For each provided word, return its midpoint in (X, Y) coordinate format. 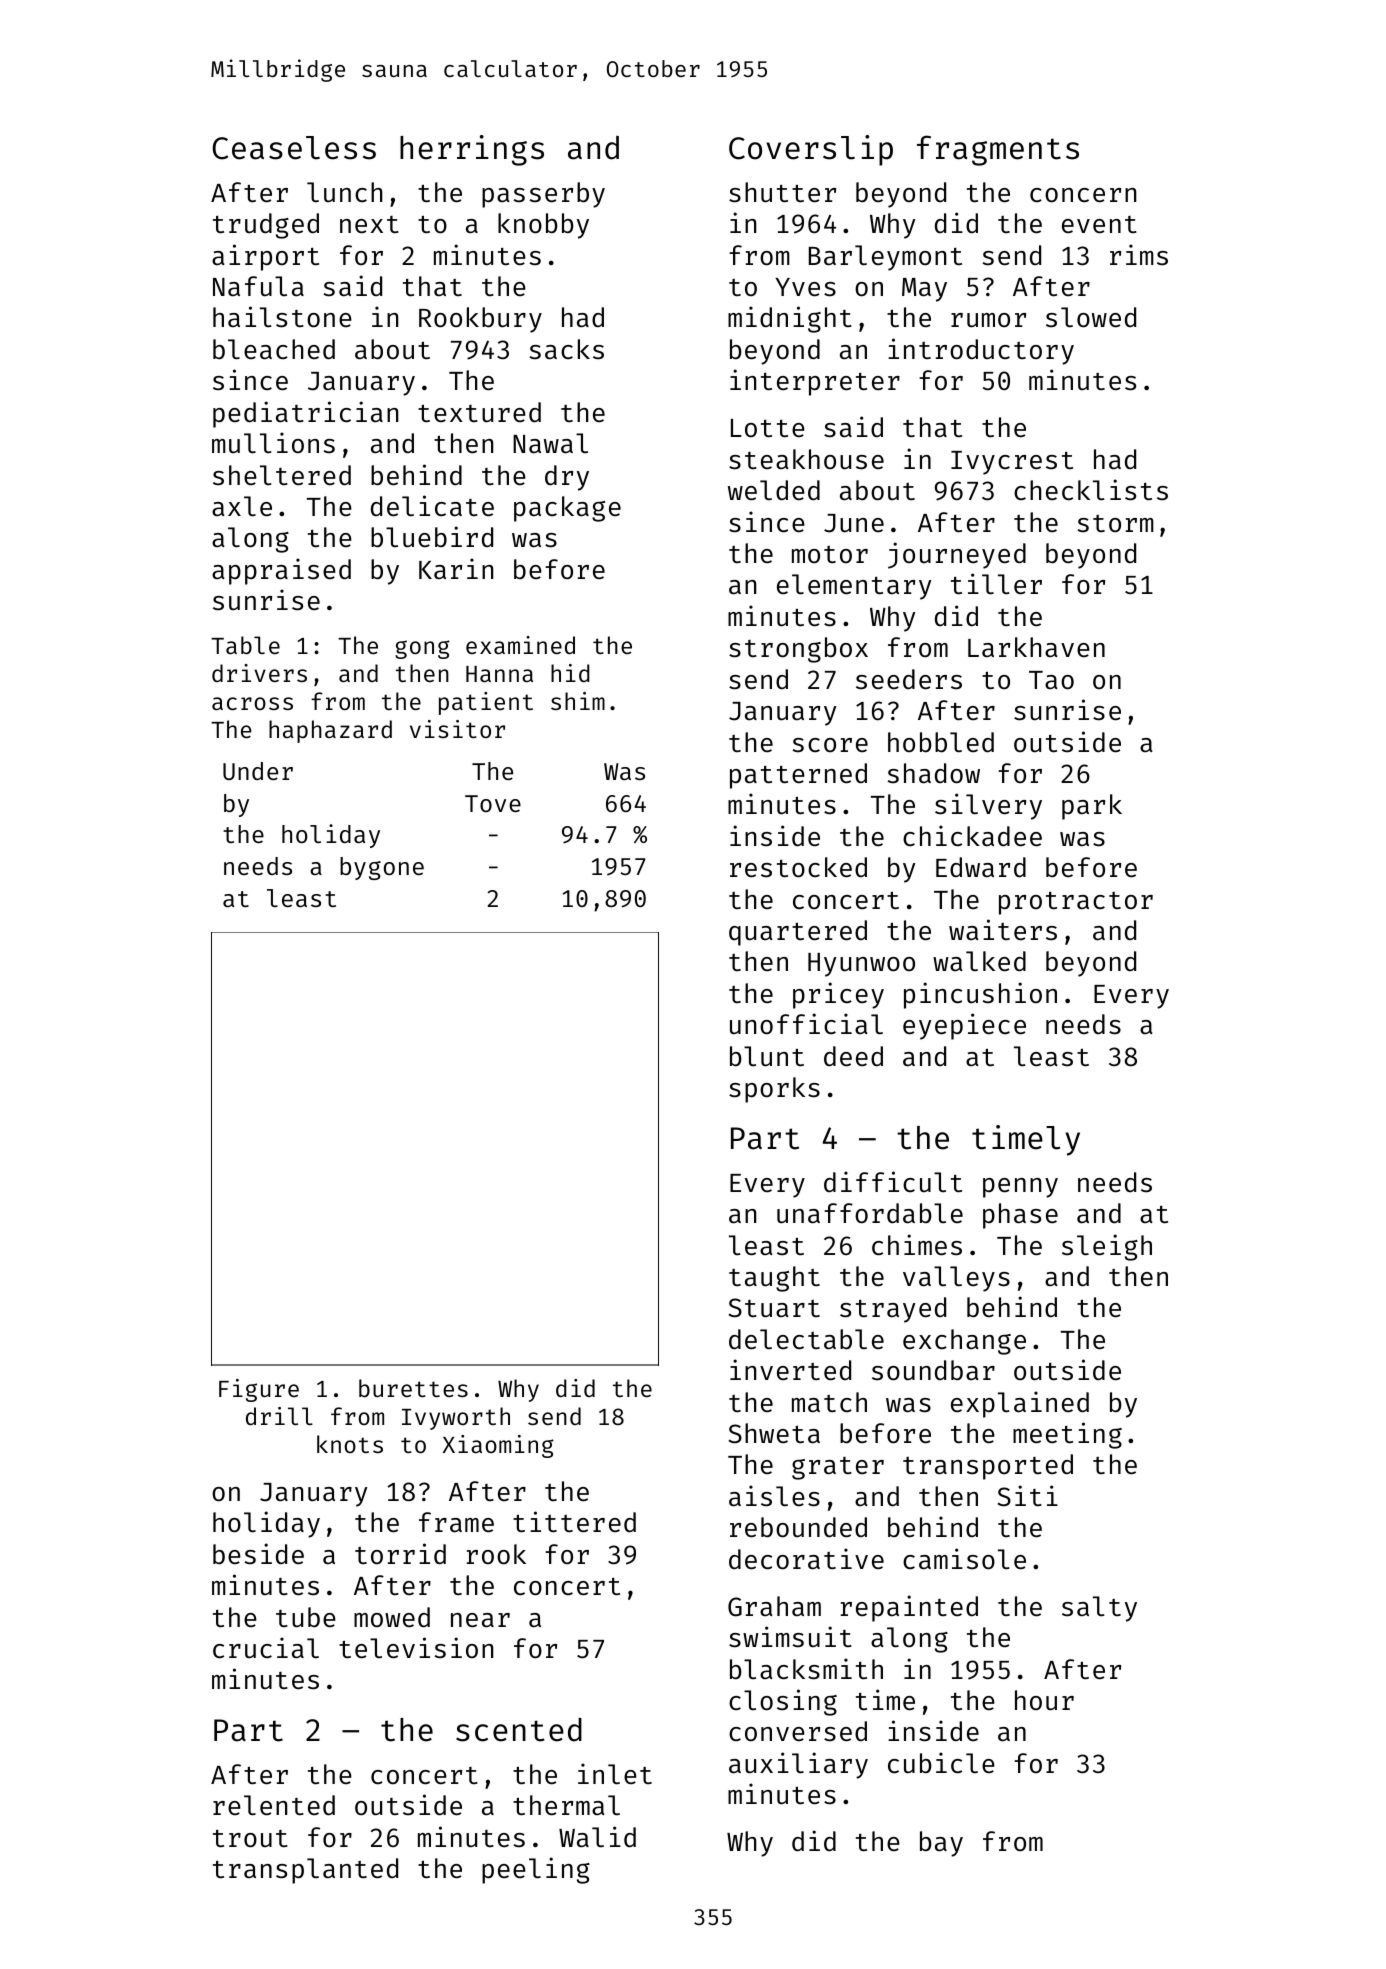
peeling (536, 1870)
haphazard (330, 731)
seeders (909, 679)
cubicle (941, 1763)
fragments (998, 150)
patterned (798, 776)
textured (479, 412)
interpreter (815, 382)
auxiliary (798, 1765)
